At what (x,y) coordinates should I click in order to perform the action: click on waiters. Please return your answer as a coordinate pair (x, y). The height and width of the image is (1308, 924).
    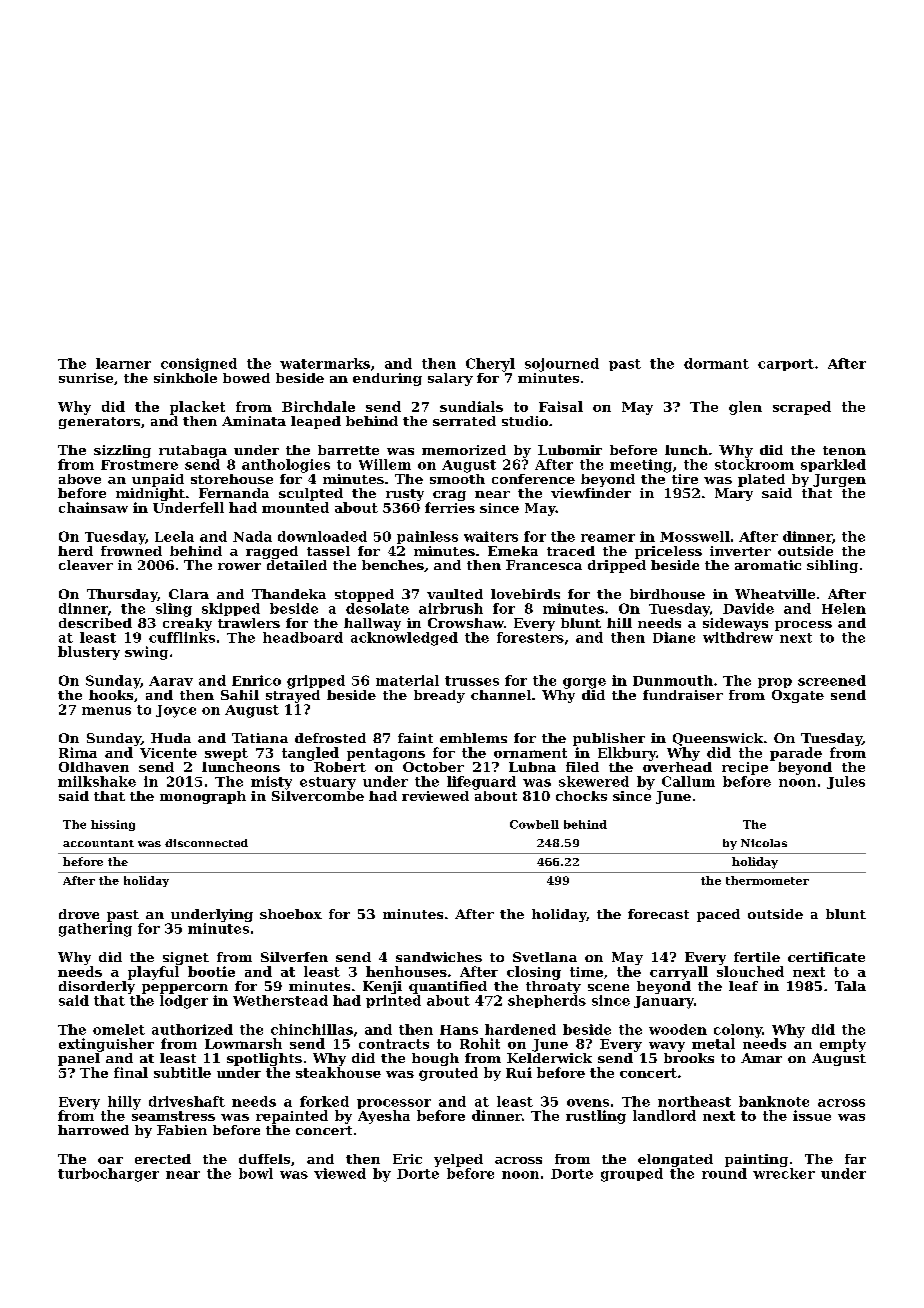
    Looking at the image, I should click on (491, 536).
